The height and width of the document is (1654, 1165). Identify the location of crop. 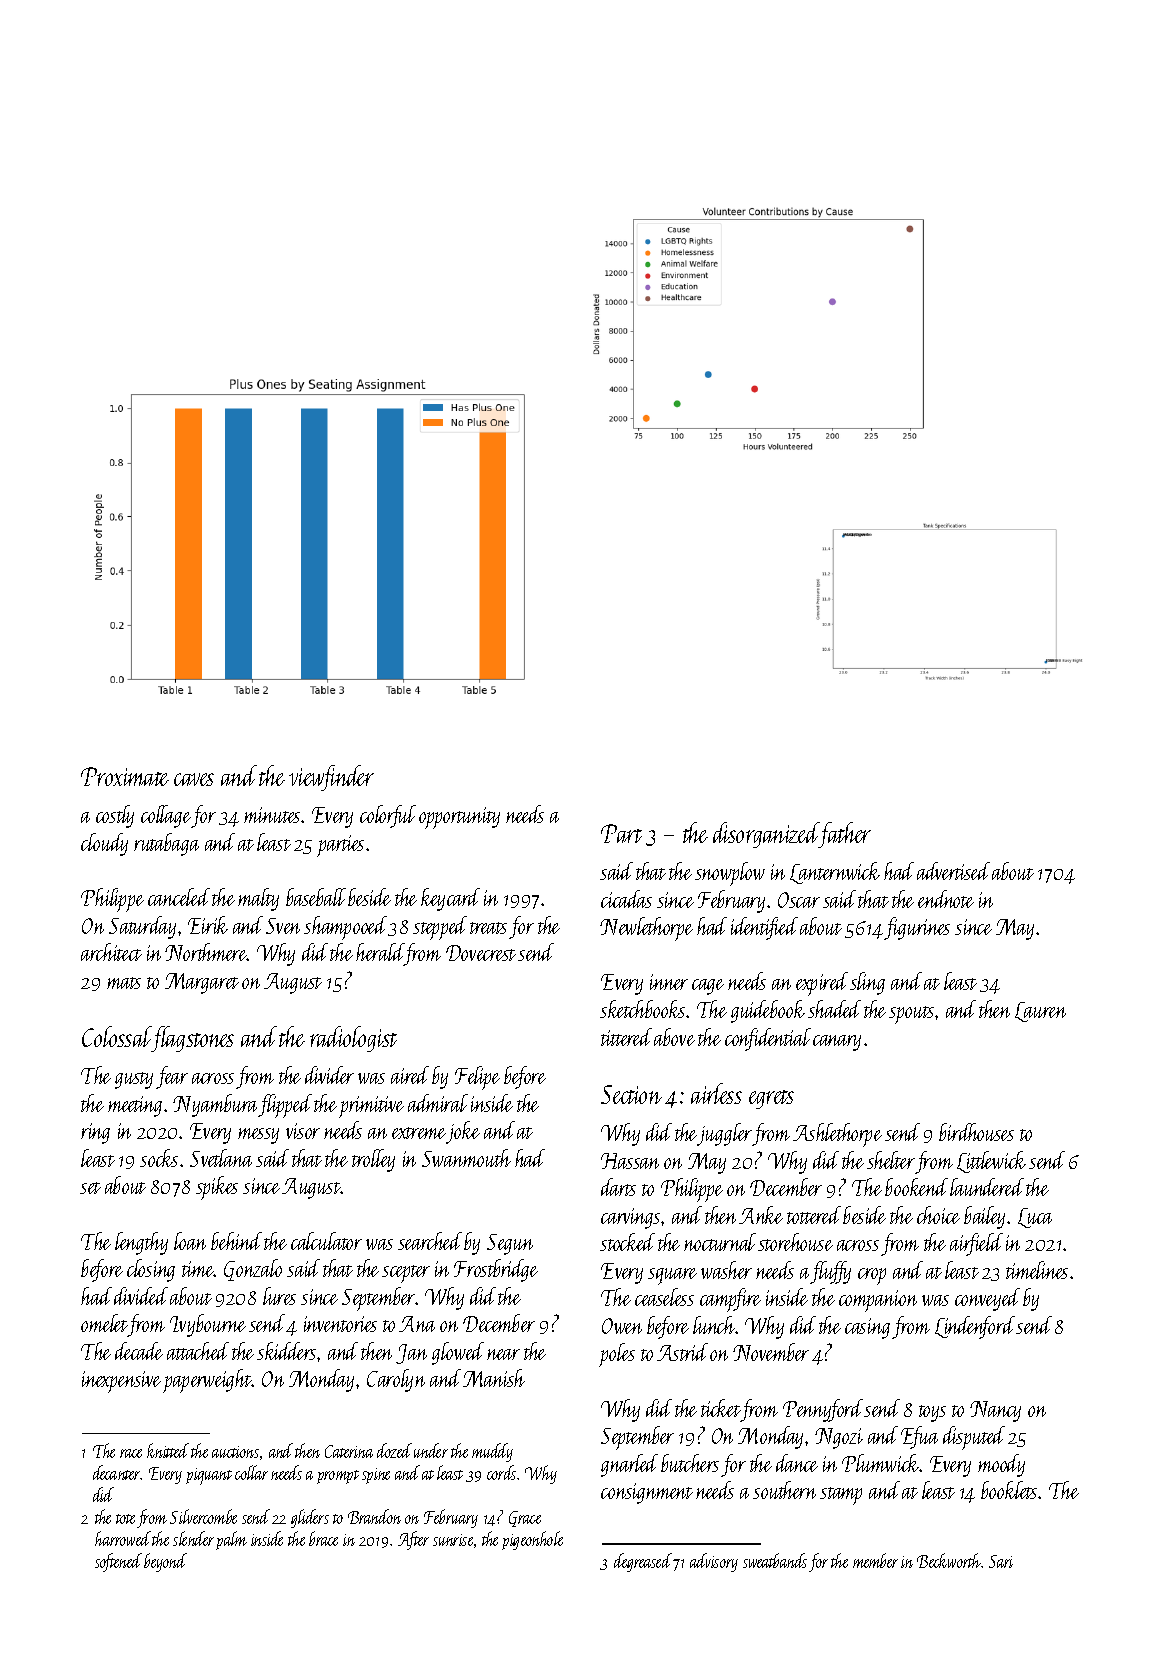
(872, 1276).
